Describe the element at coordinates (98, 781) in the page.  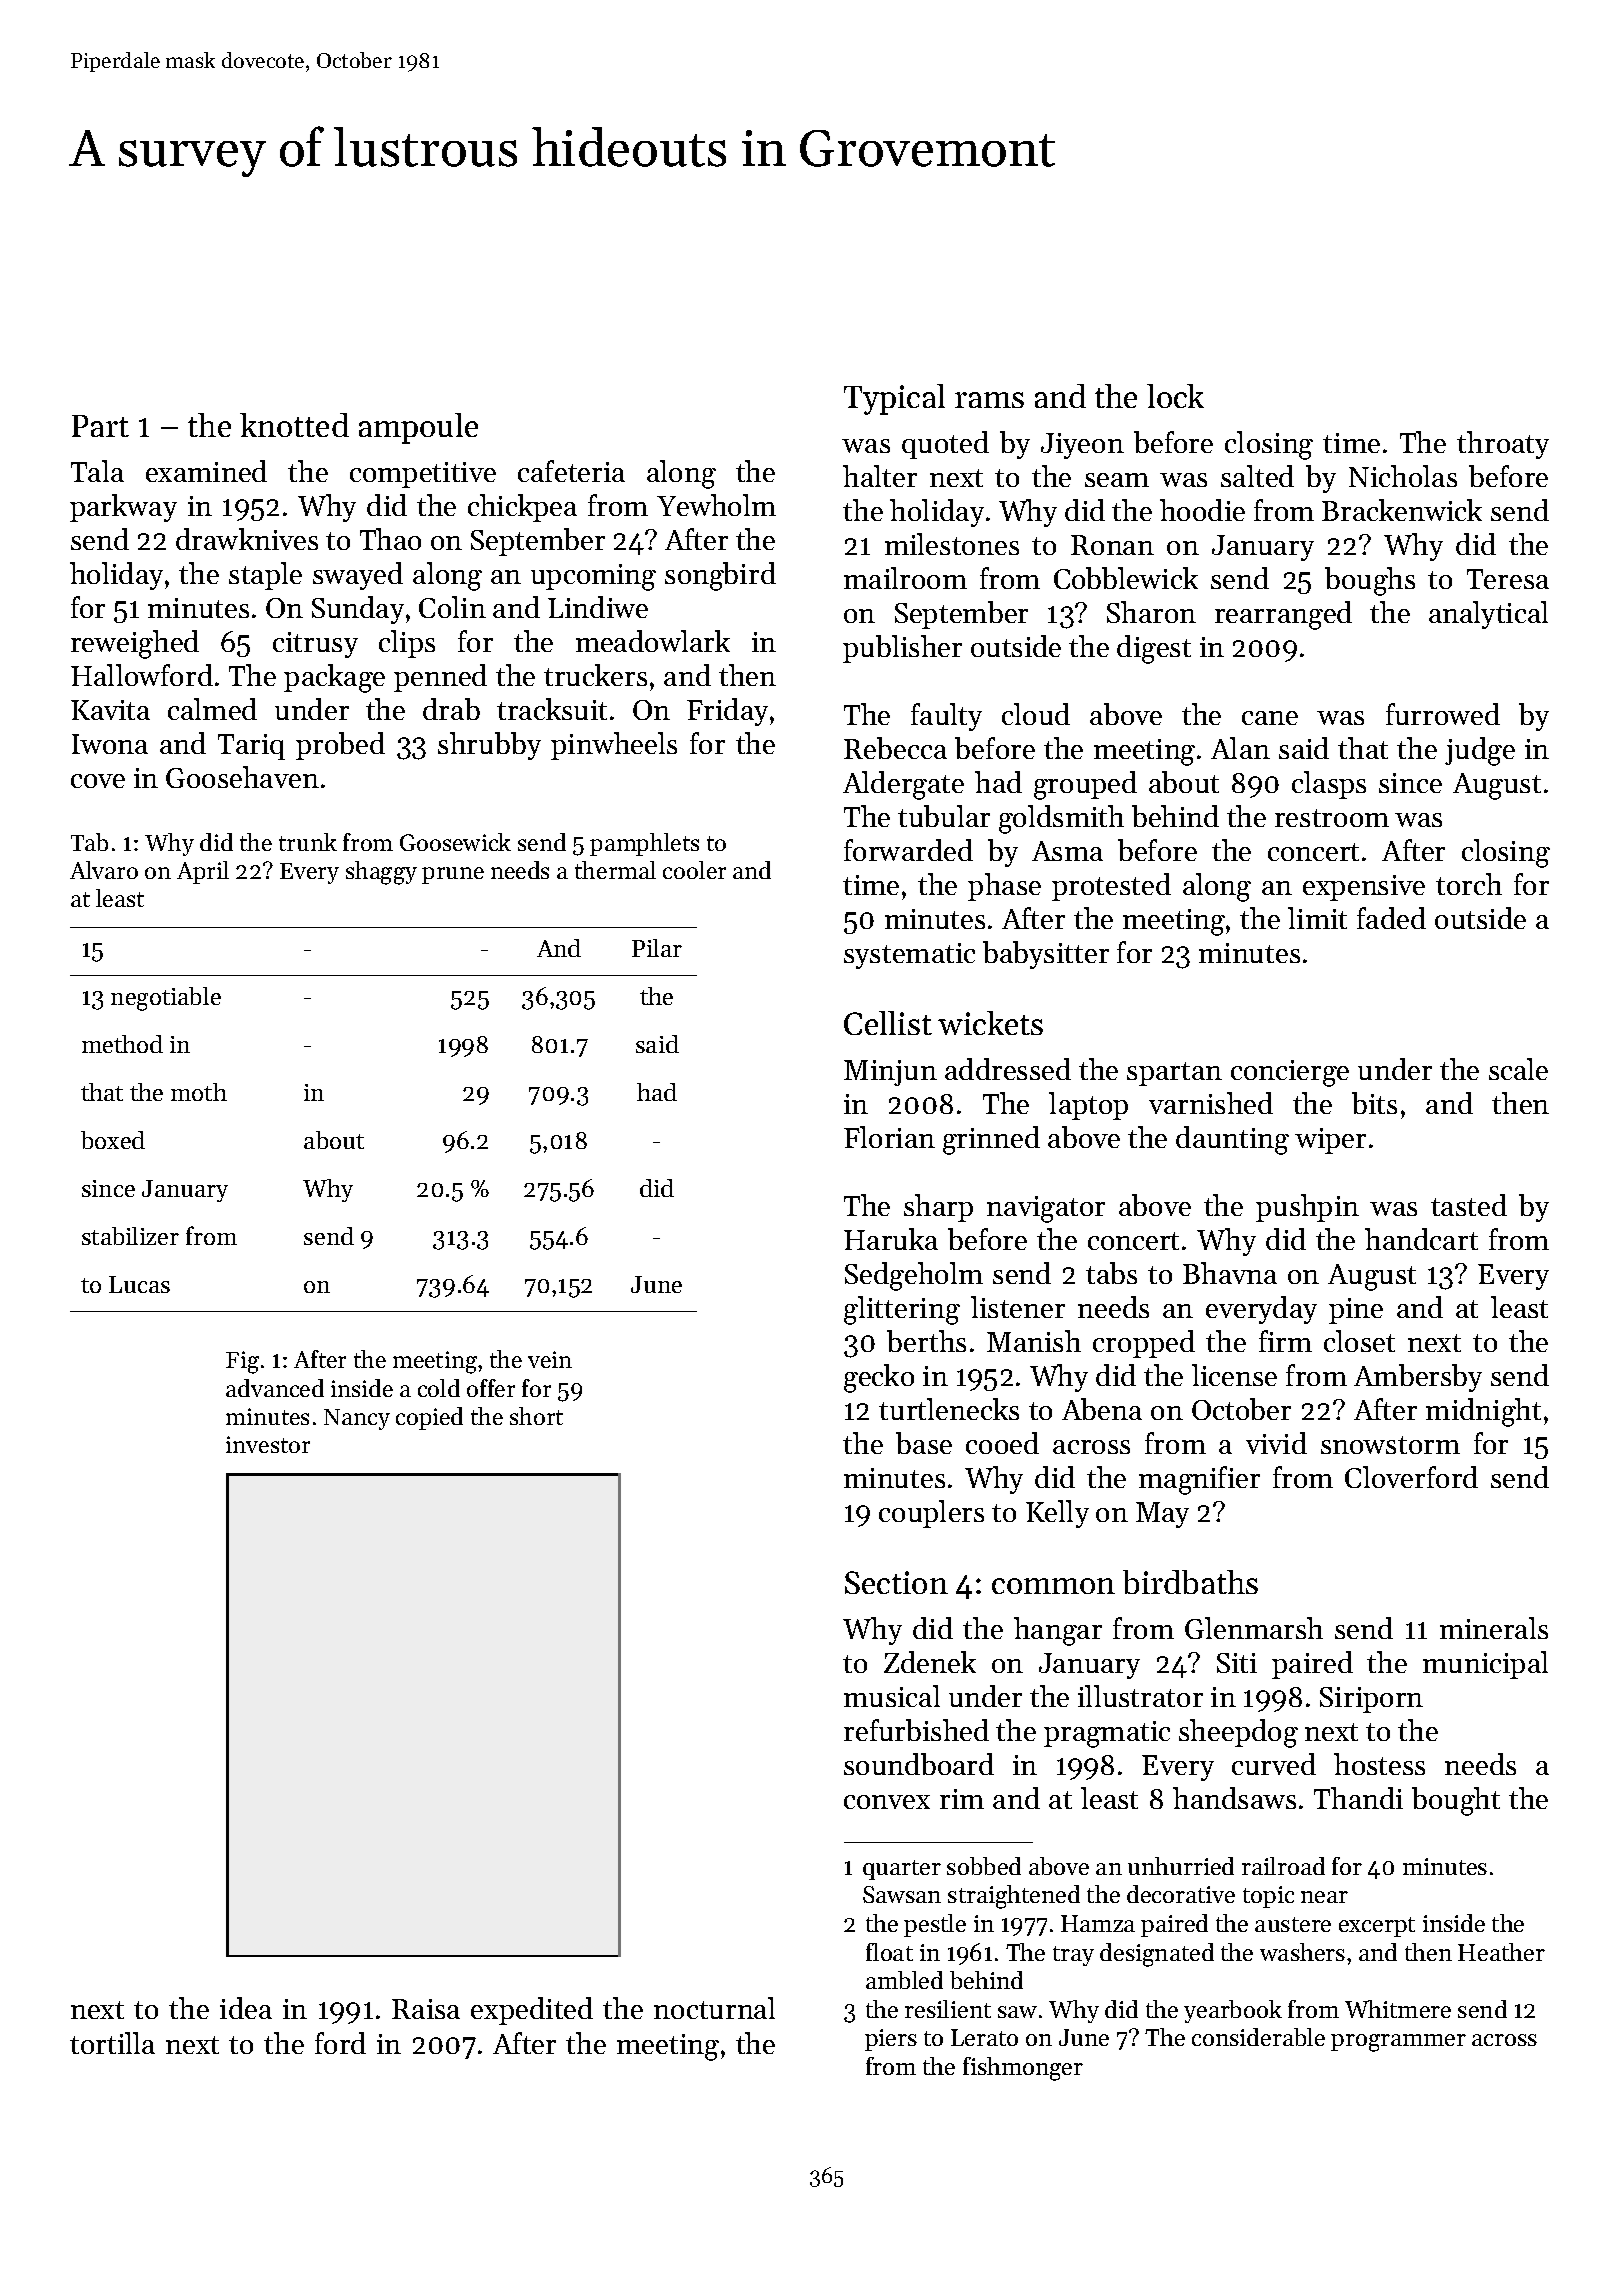
I see `cove` at that location.
